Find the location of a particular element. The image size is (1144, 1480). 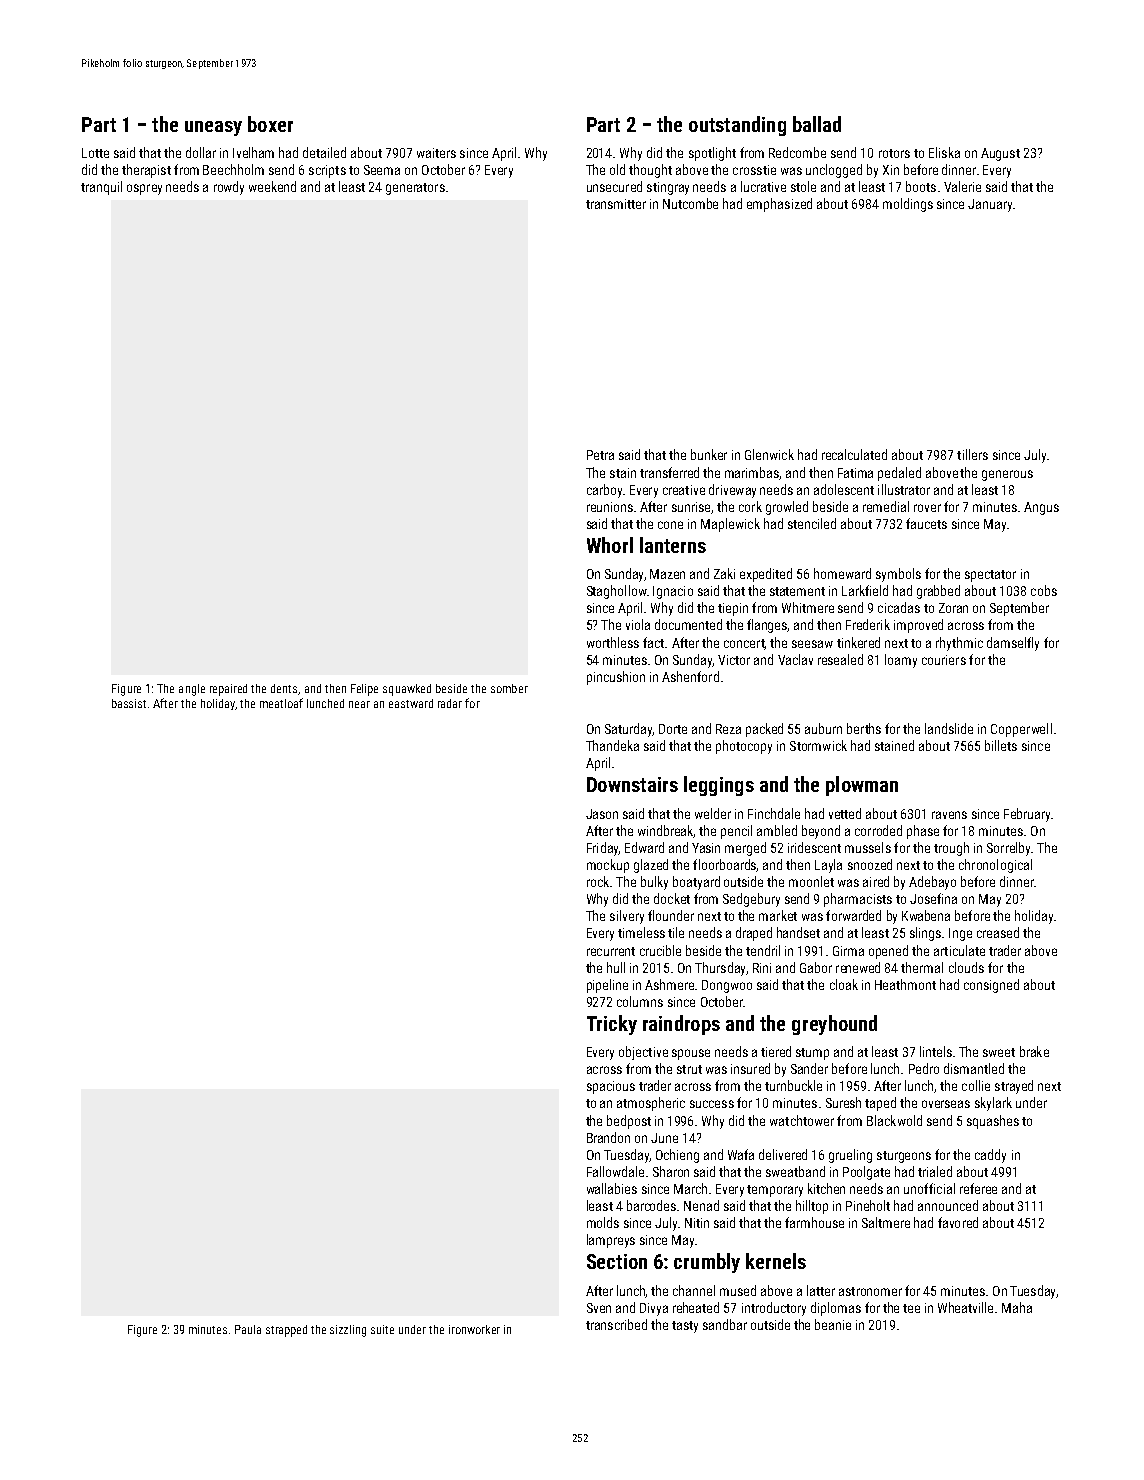

meatloaf is located at coordinates (281, 703).
